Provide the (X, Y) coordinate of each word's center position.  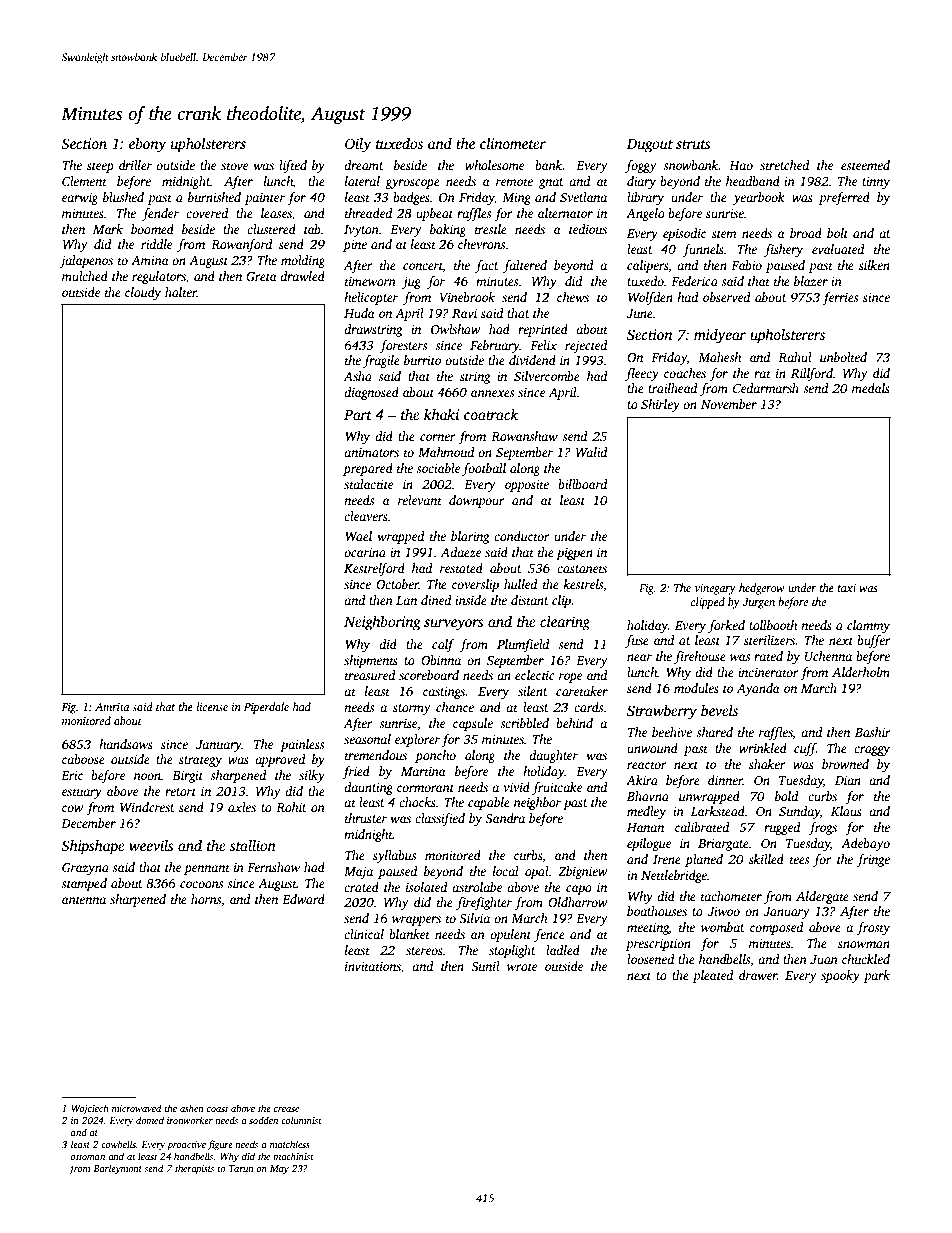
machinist (293, 1156)
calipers (647, 266)
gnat (551, 183)
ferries (840, 298)
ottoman (88, 1157)
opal (537, 872)
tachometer (731, 896)
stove (234, 166)
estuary (82, 793)
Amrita (112, 707)
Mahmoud (446, 452)
